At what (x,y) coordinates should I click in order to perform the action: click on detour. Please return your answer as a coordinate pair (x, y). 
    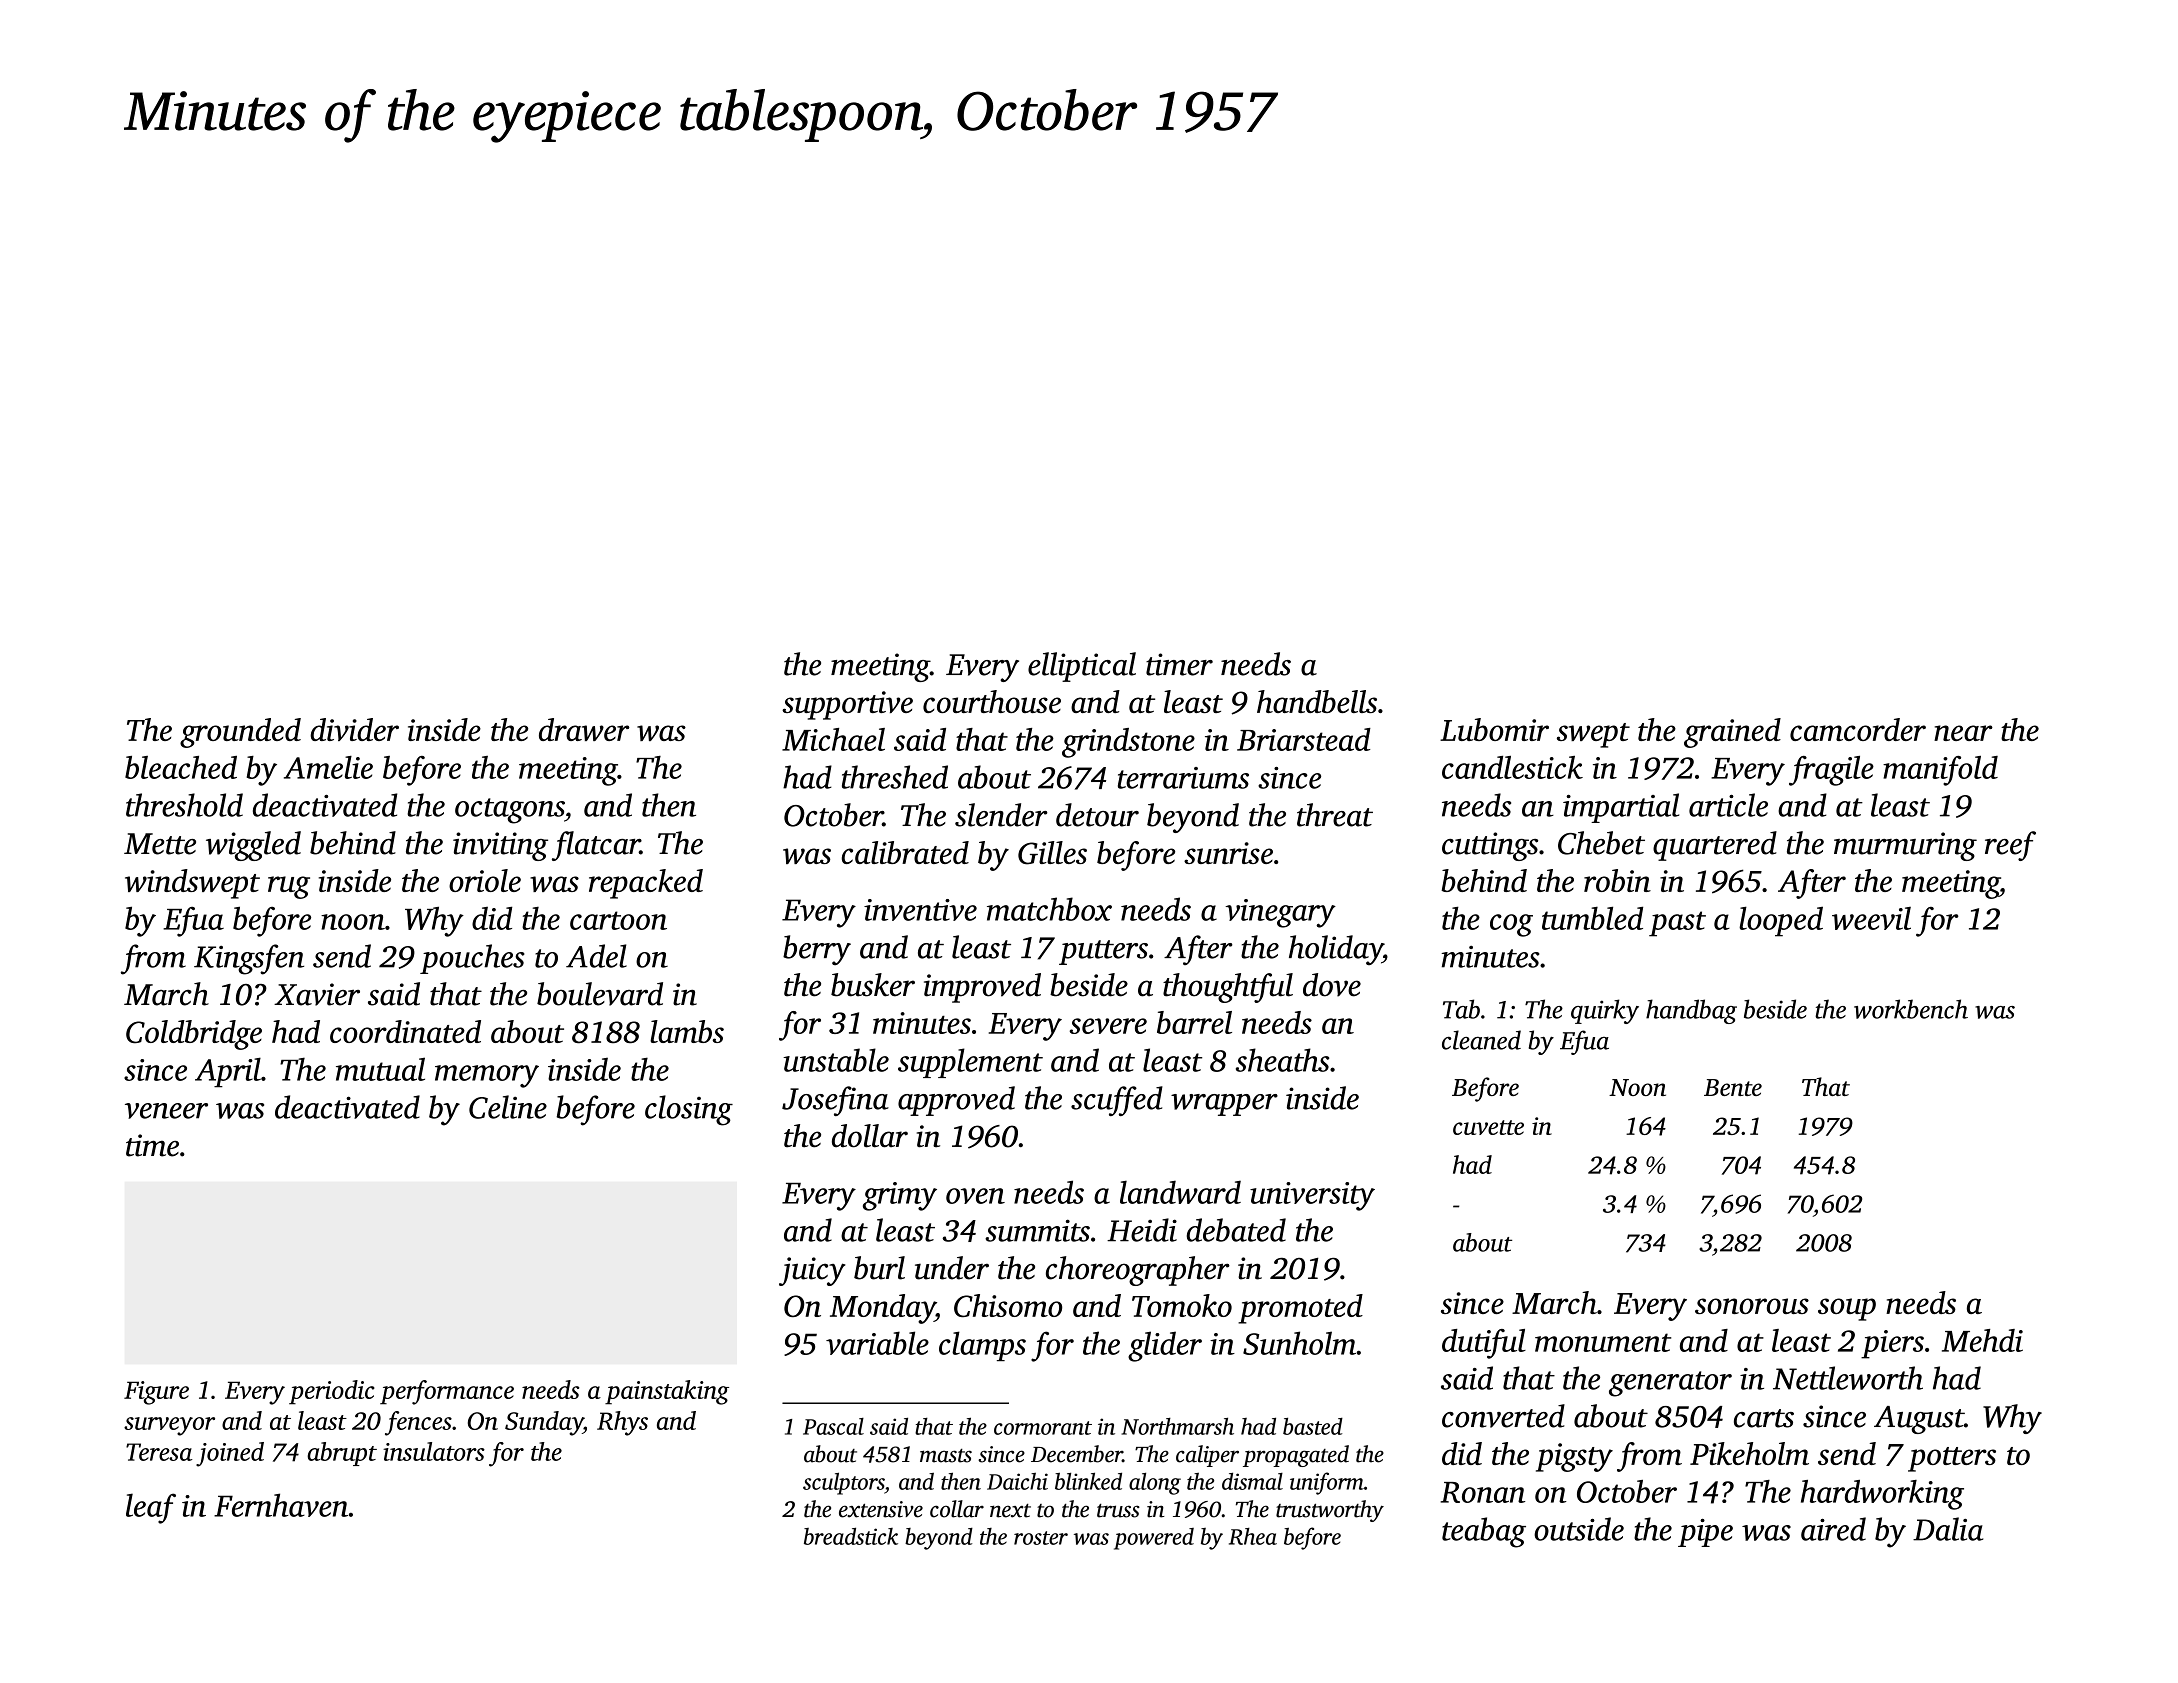
    Looking at the image, I should click on (1097, 815).
